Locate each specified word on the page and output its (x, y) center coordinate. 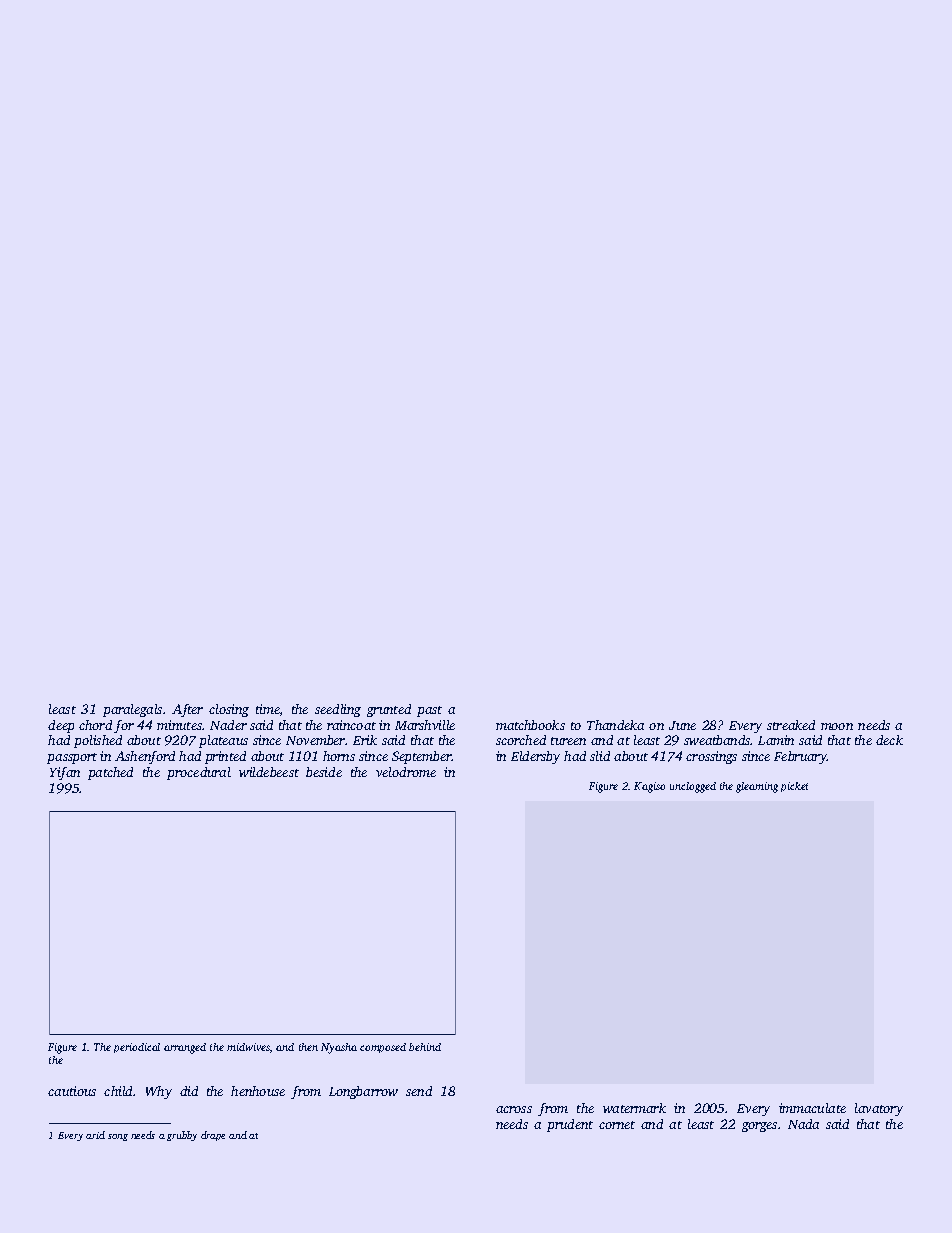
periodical (137, 1048)
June (682, 725)
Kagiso (649, 787)
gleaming (757, 787)
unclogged (693, 787)
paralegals (132, 710)
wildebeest (269, 772)
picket (794, 787)
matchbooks (530, 725)
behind (425, 1047)
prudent (570, 1125)
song (118, 1137)
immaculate (812, 1108)
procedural (199, 773)
